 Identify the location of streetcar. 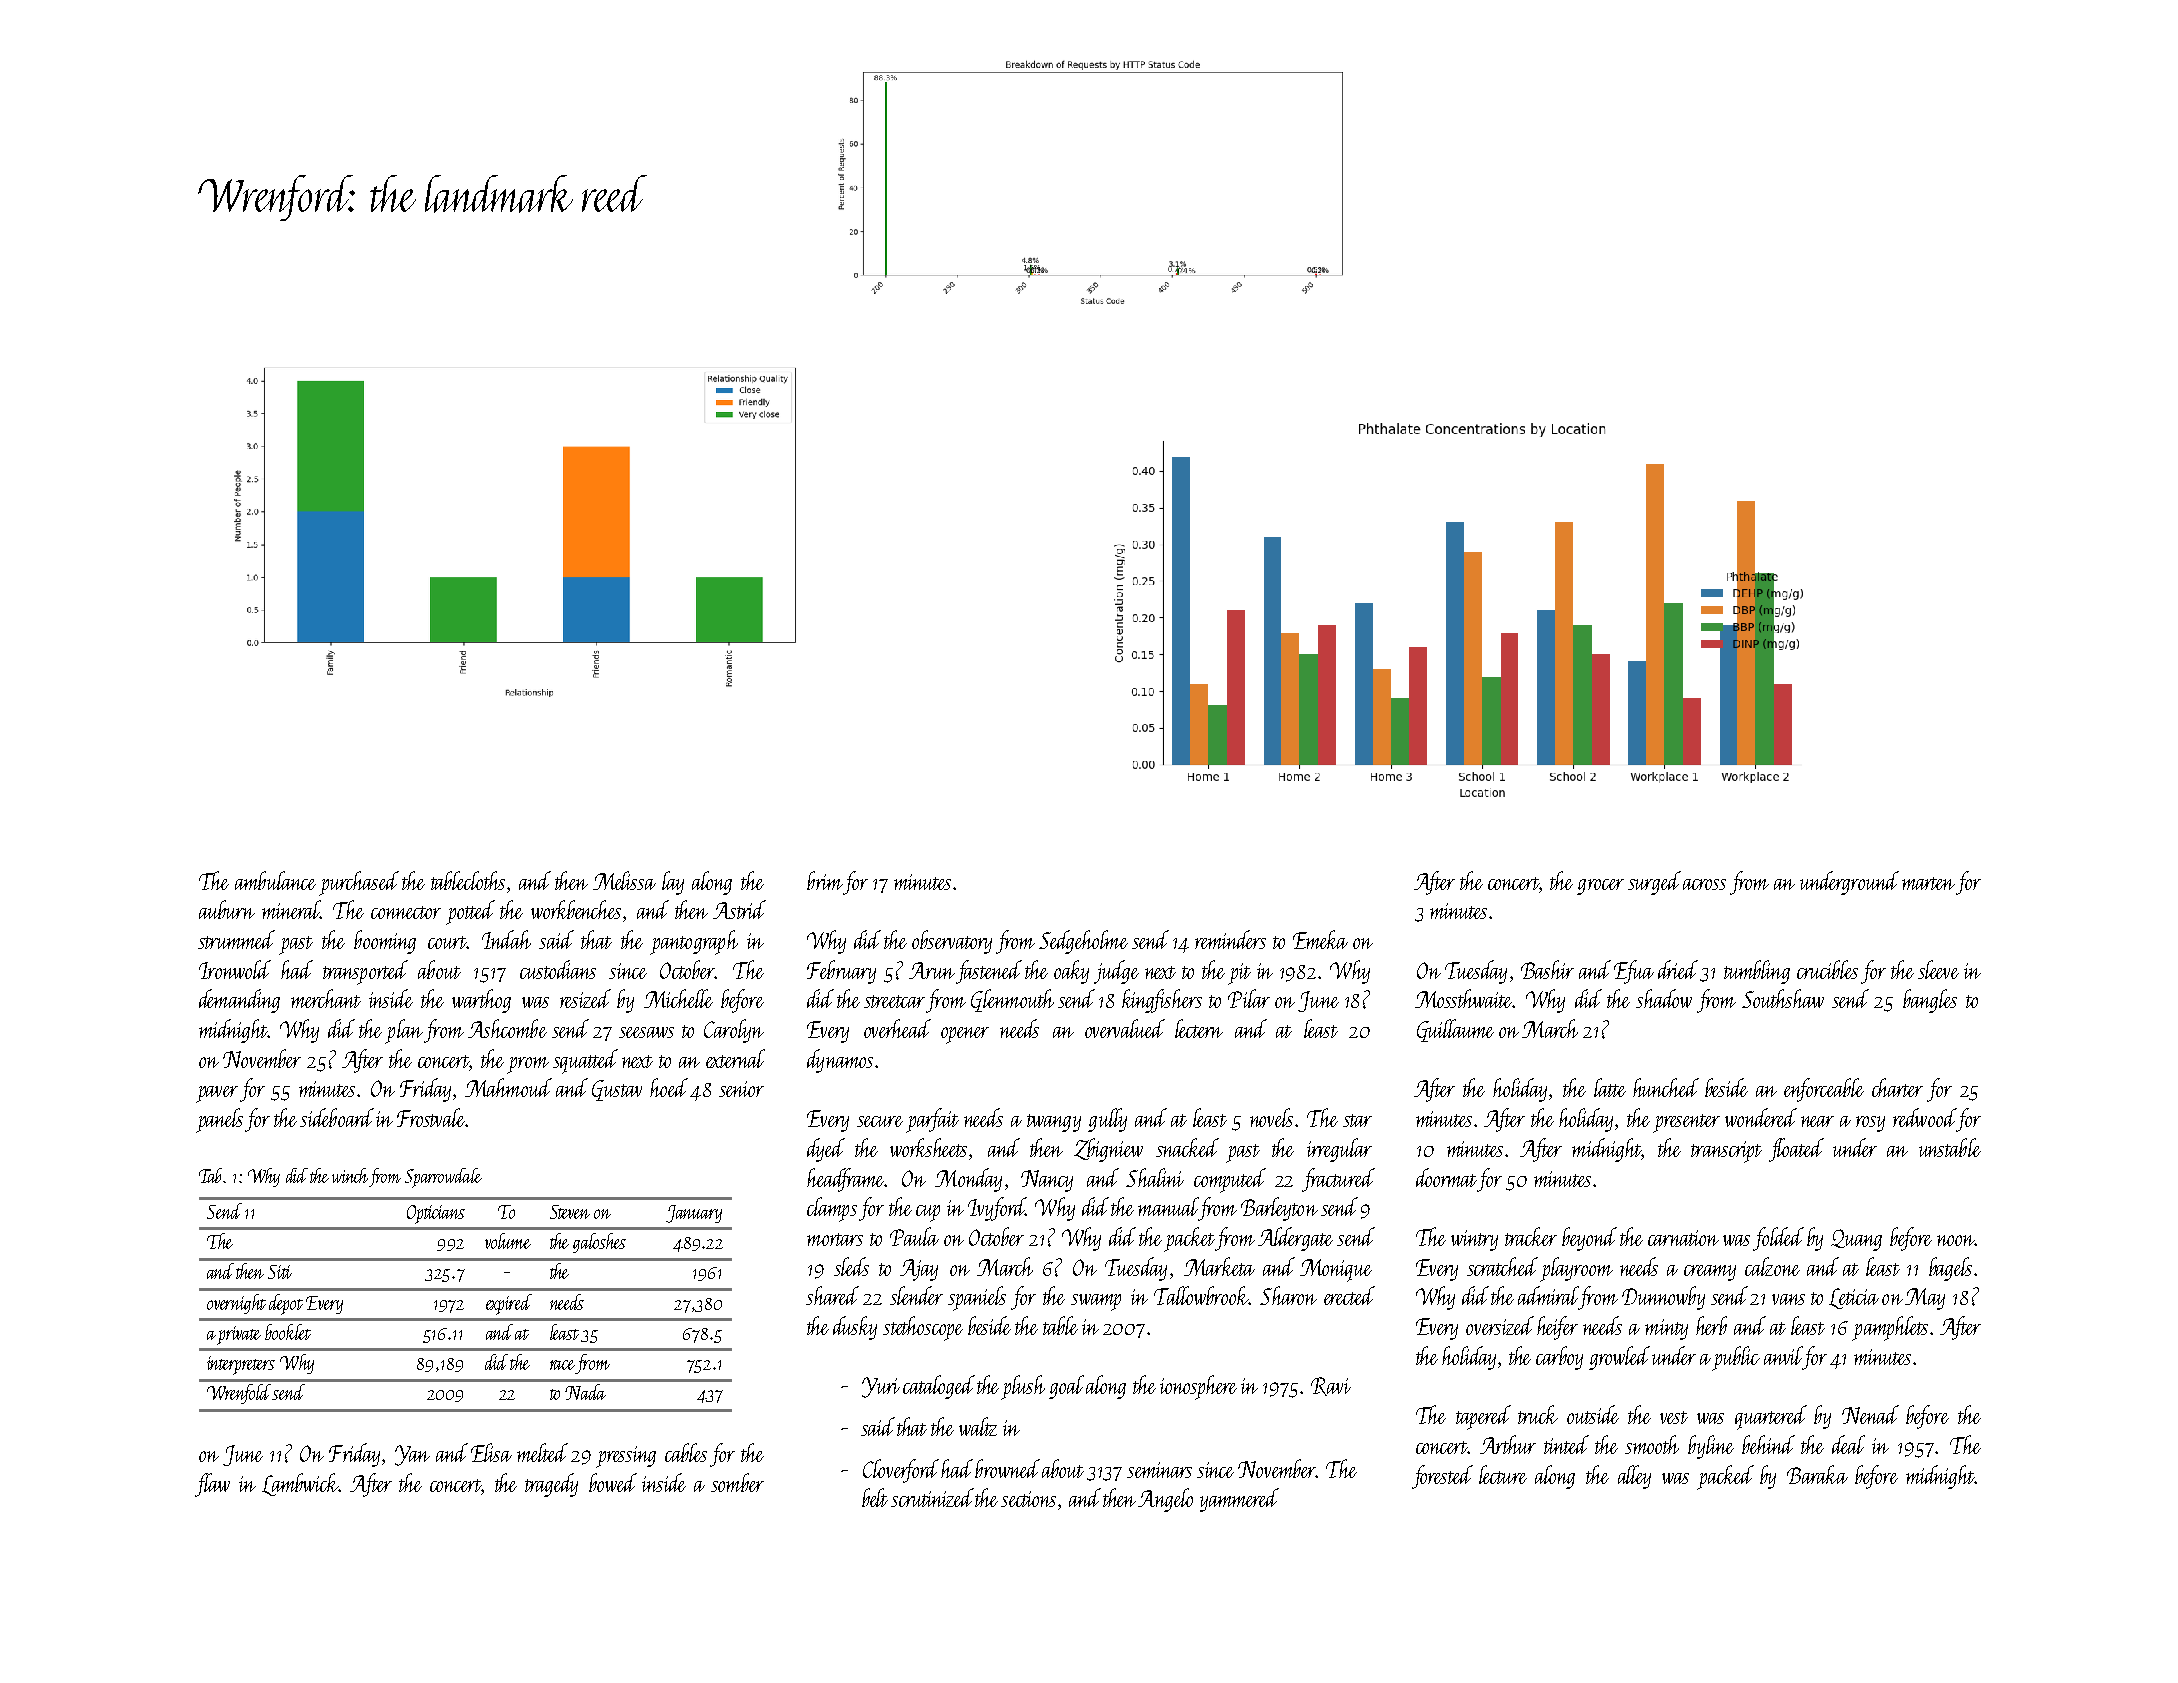
(894, 1001).
